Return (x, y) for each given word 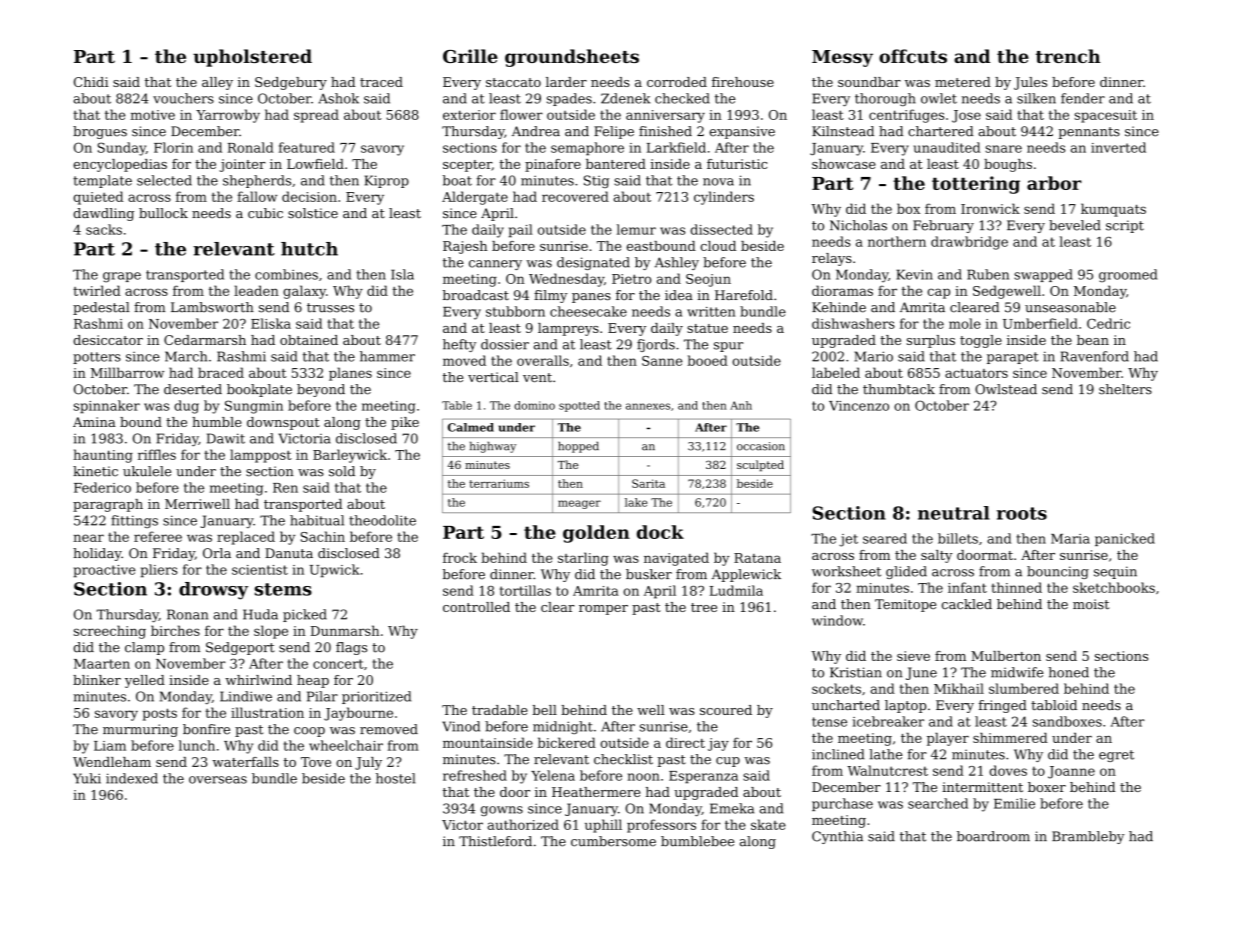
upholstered (252, 58)
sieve (913, 656)
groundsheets (572, 58)
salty (937, 556)
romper (603, 610)
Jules (1030, 83)
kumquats (1113, 210)
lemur (636, 229)
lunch (197, 745)
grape (122, 277)
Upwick (335, 571)
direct (685, 742)
